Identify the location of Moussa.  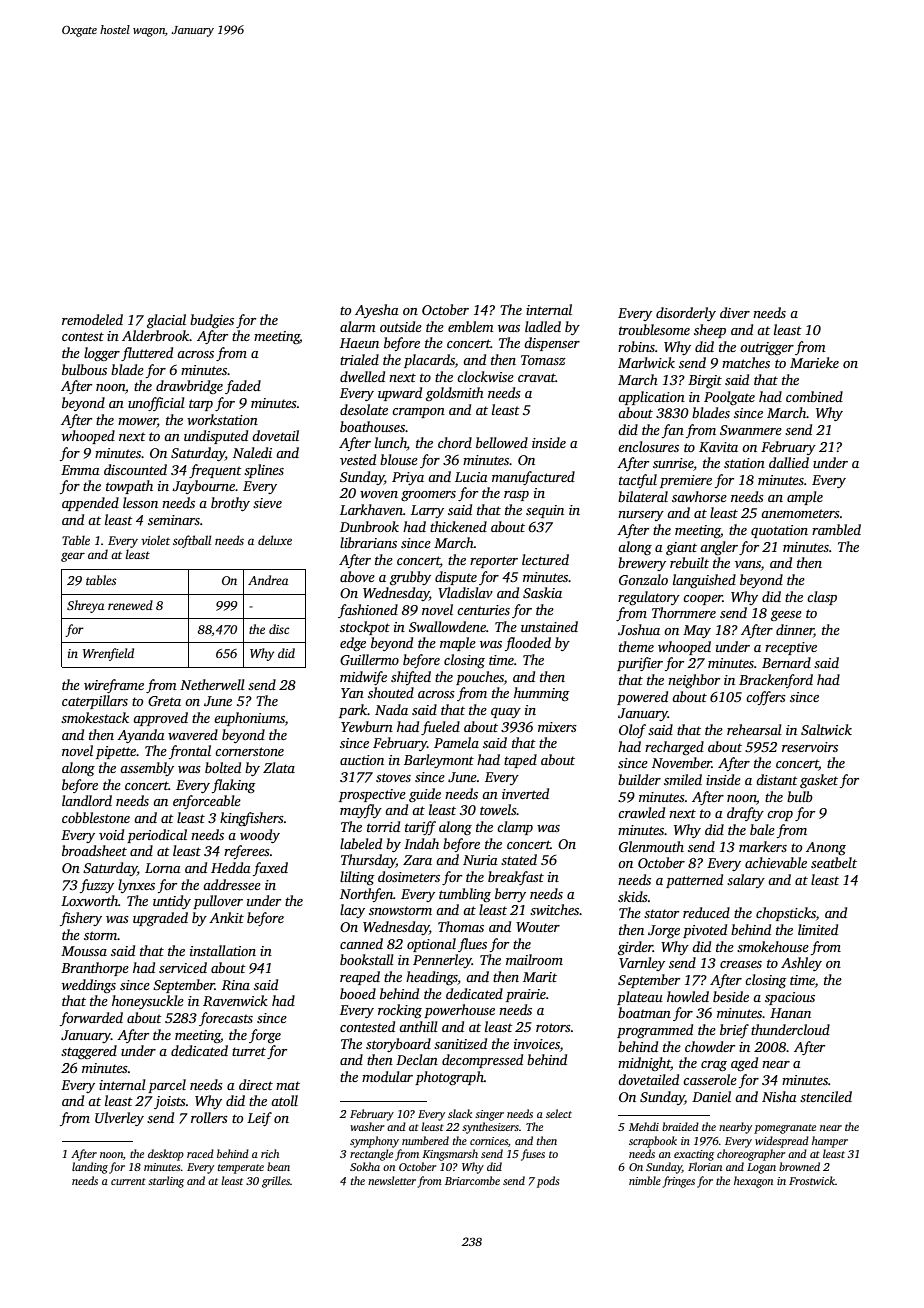
(84, 951).
